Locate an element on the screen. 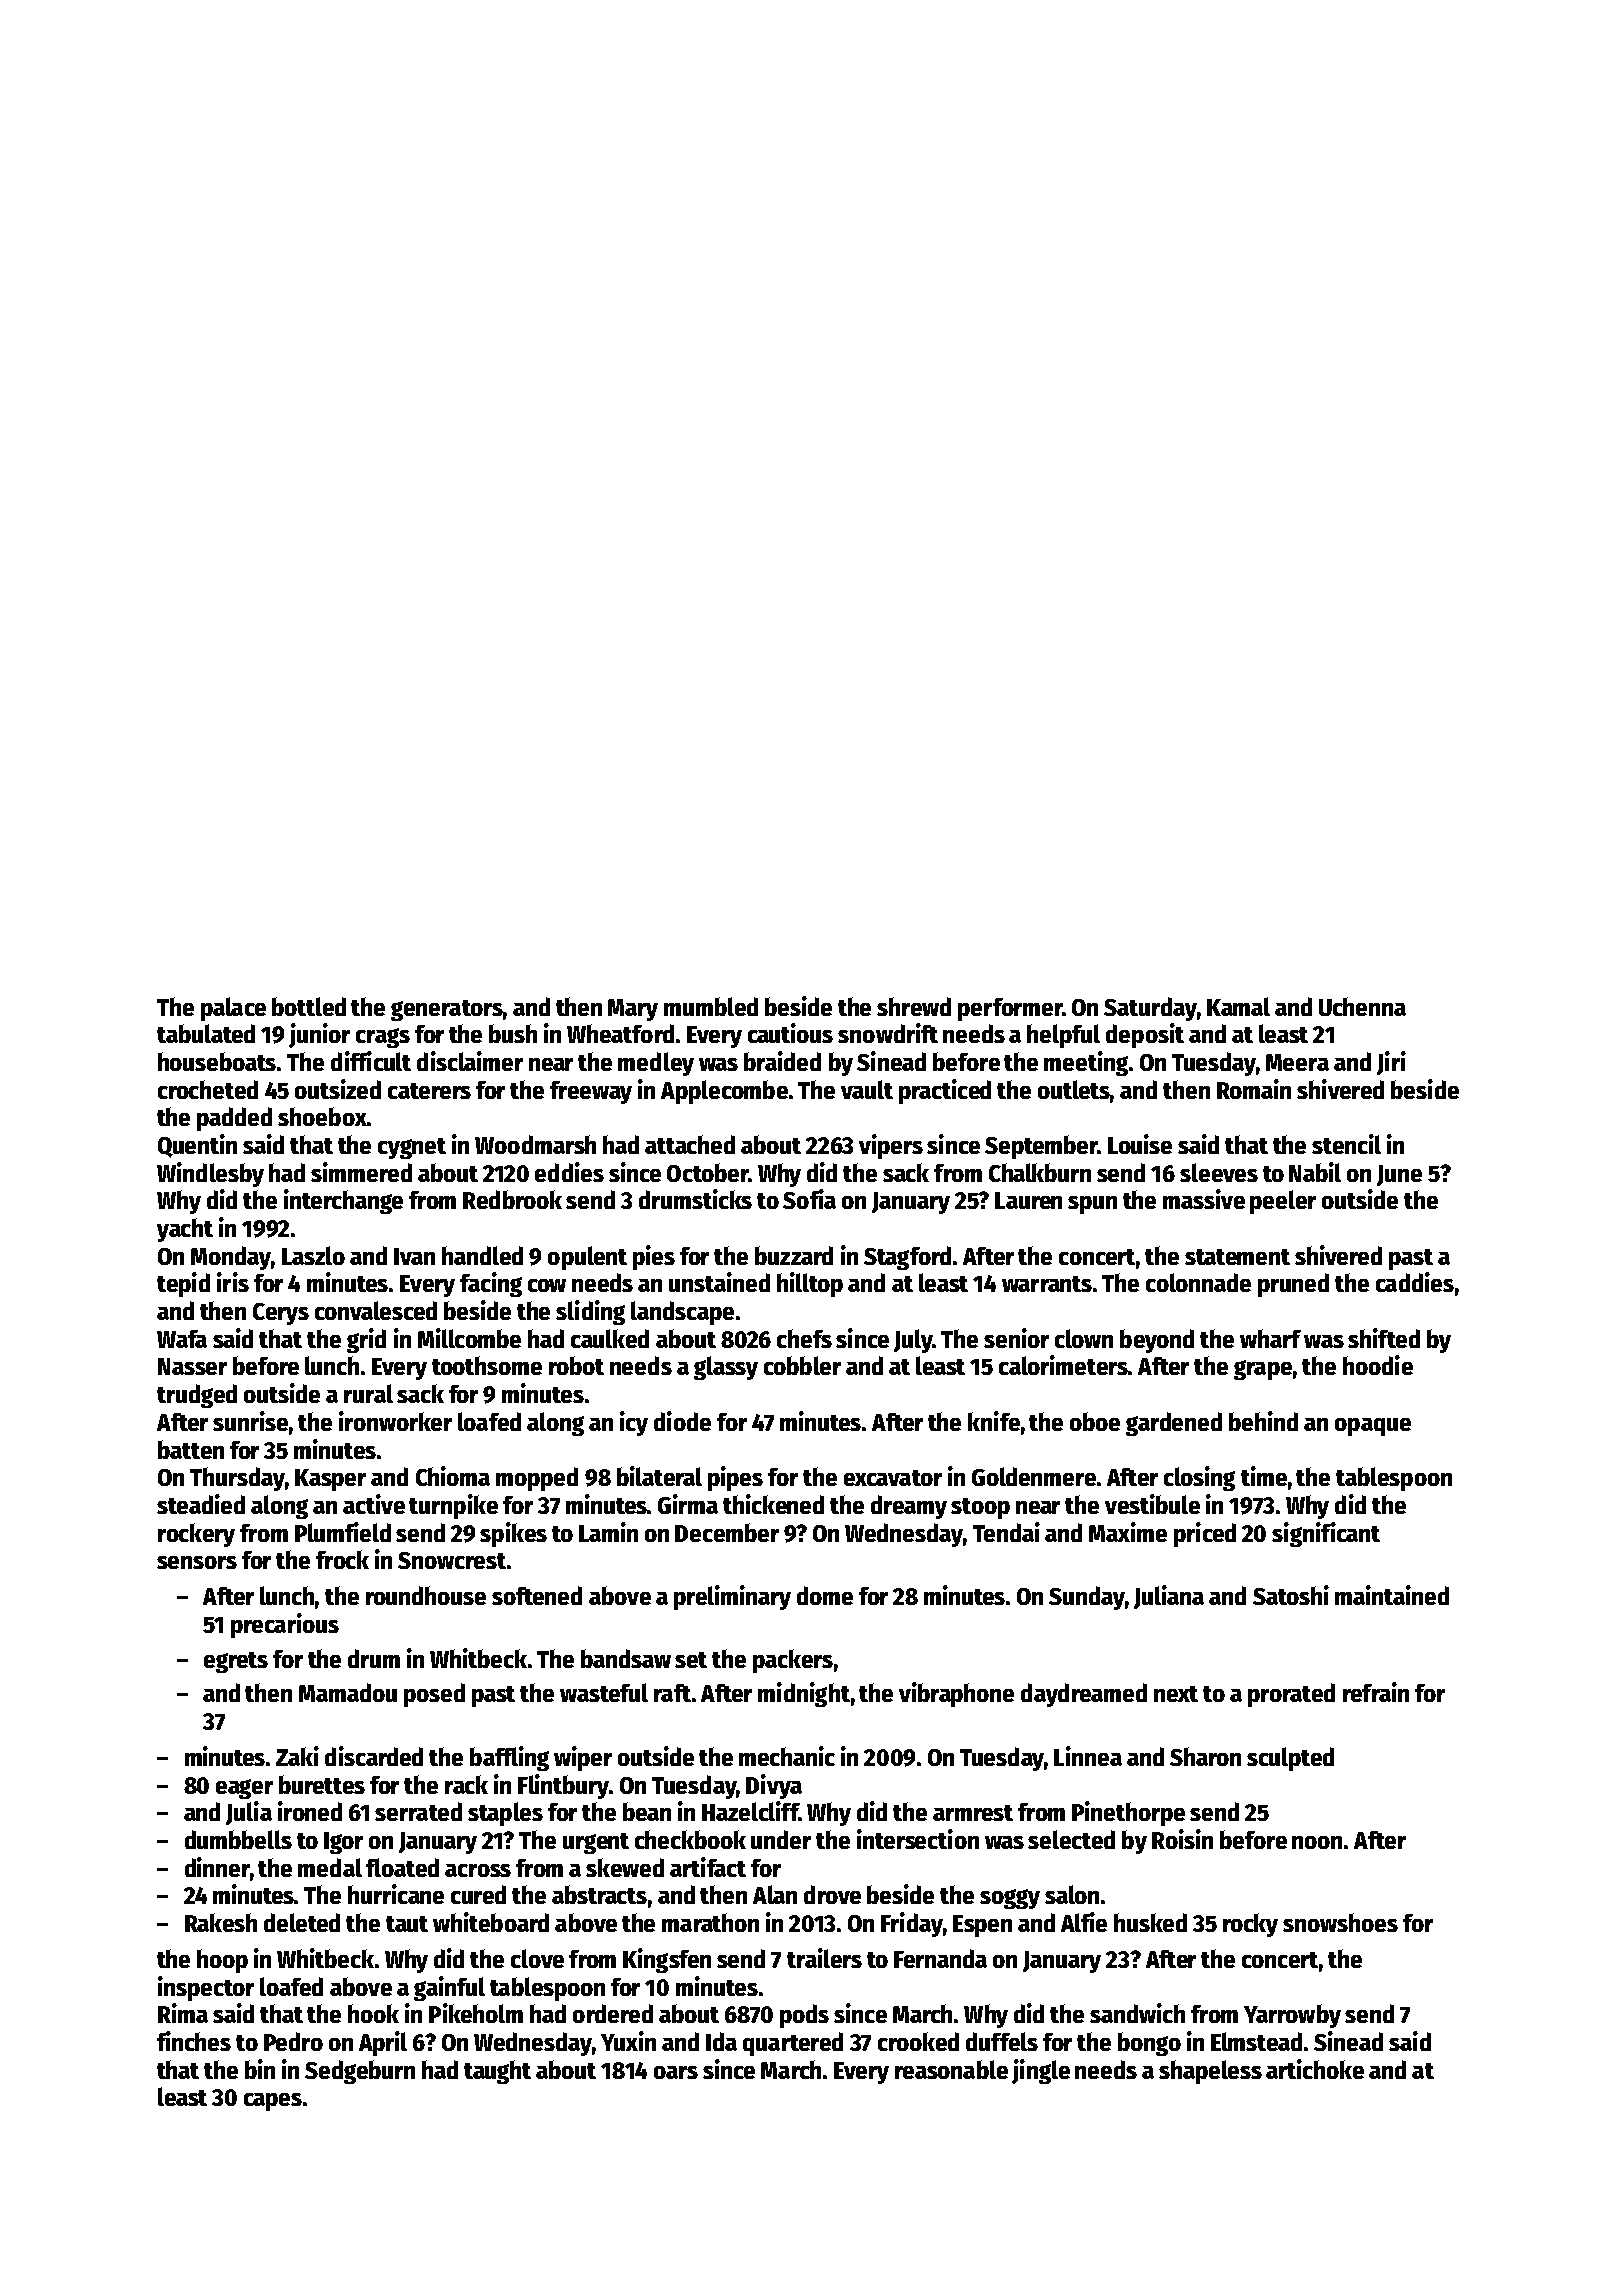  Sofia is located at coordinates (809, 1199).
